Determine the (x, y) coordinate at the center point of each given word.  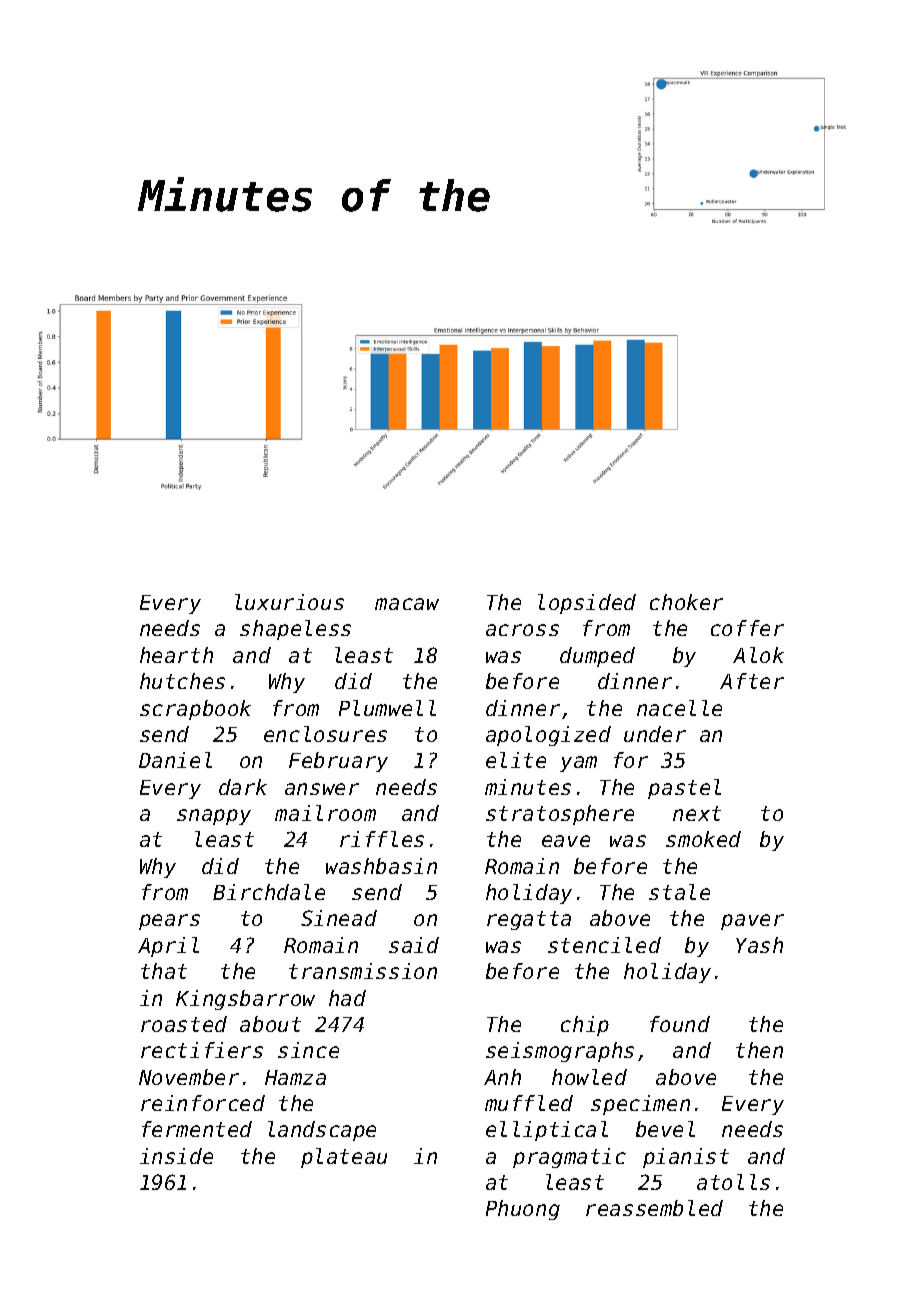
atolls (733, 1182)
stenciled (604, 945)
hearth (176, 655)
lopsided (587, 604)
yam (578, 764)
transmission (363, 971)
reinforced (203, 1103)
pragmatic (569, 1158)
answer (322, 789)
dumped (597, 657)
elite (516, 760)
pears (169, 922)
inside (176, 1156)
